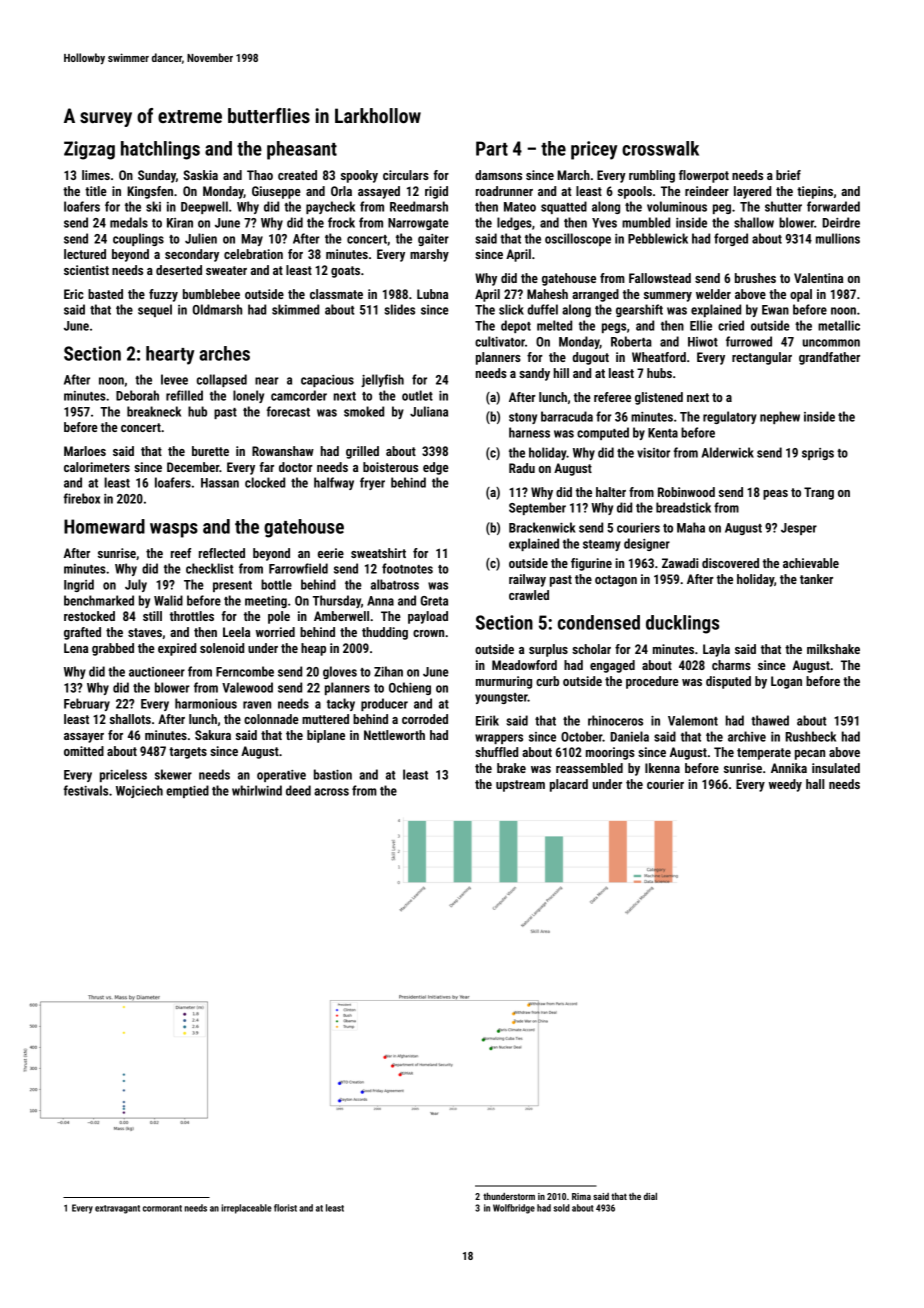  Describe the element at coordinates (520, 786) in the screenshot. I see `upstream` at that location.
